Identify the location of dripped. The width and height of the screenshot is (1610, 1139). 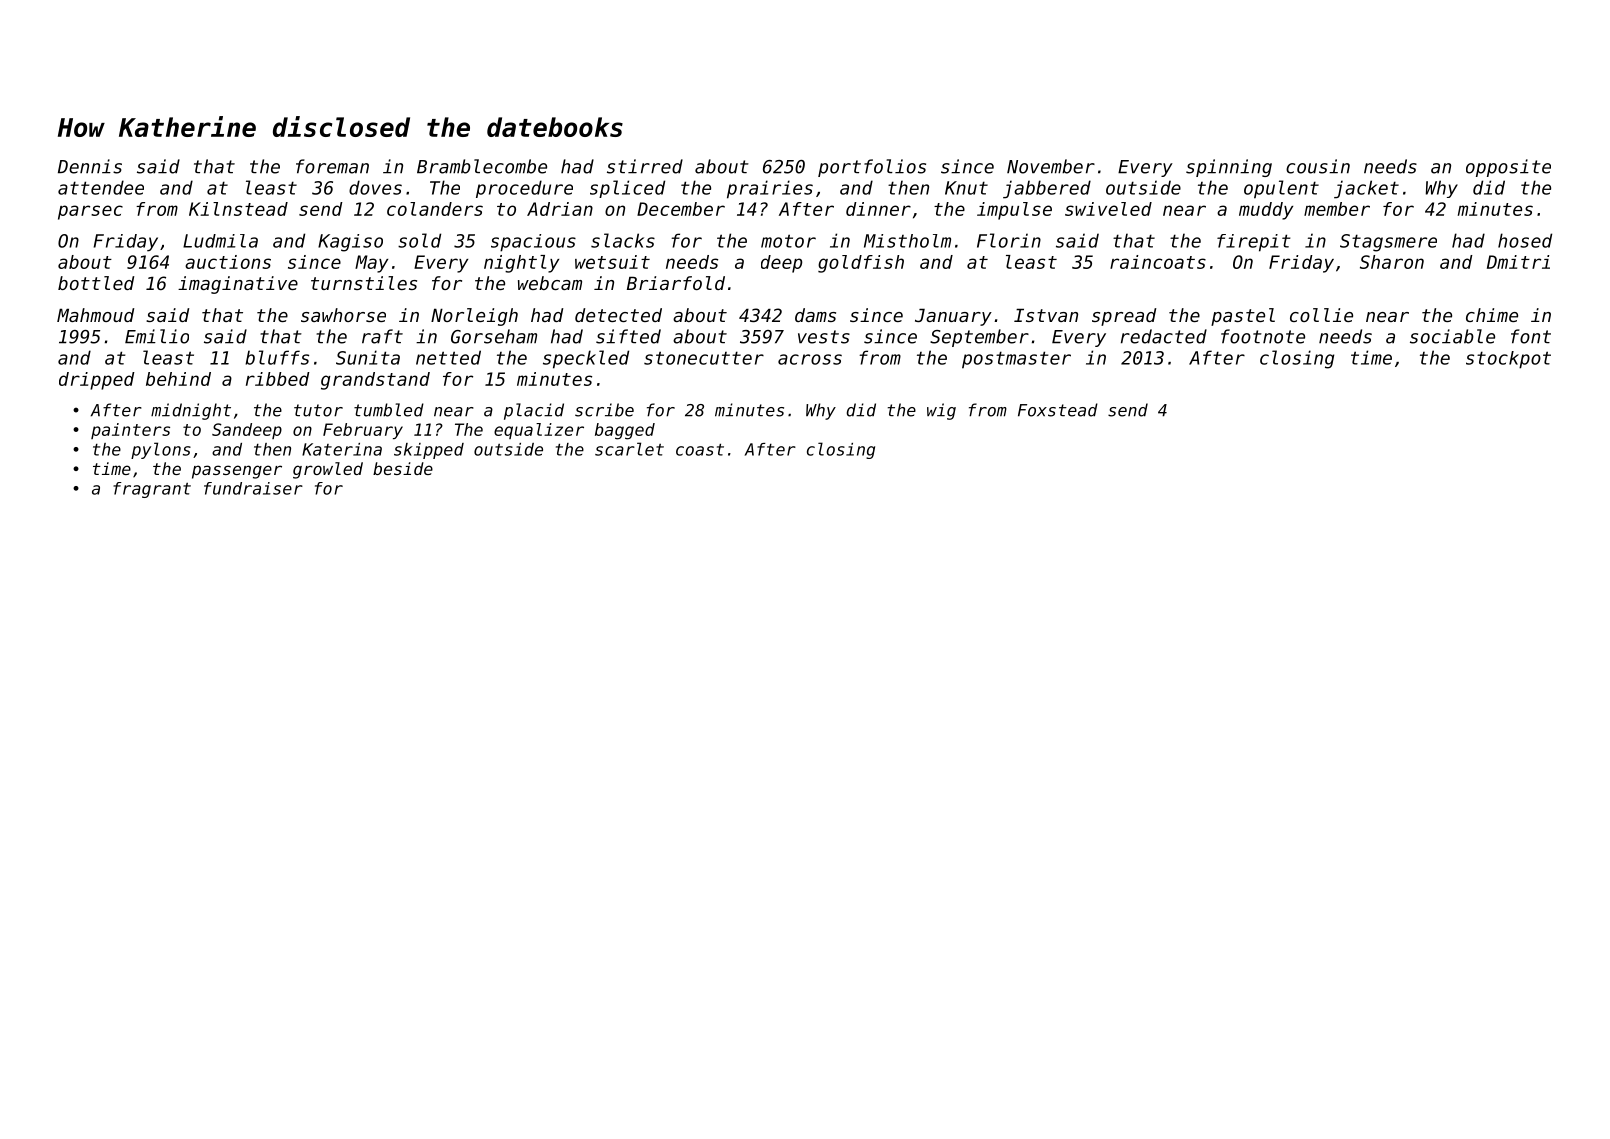
(97, 381).
